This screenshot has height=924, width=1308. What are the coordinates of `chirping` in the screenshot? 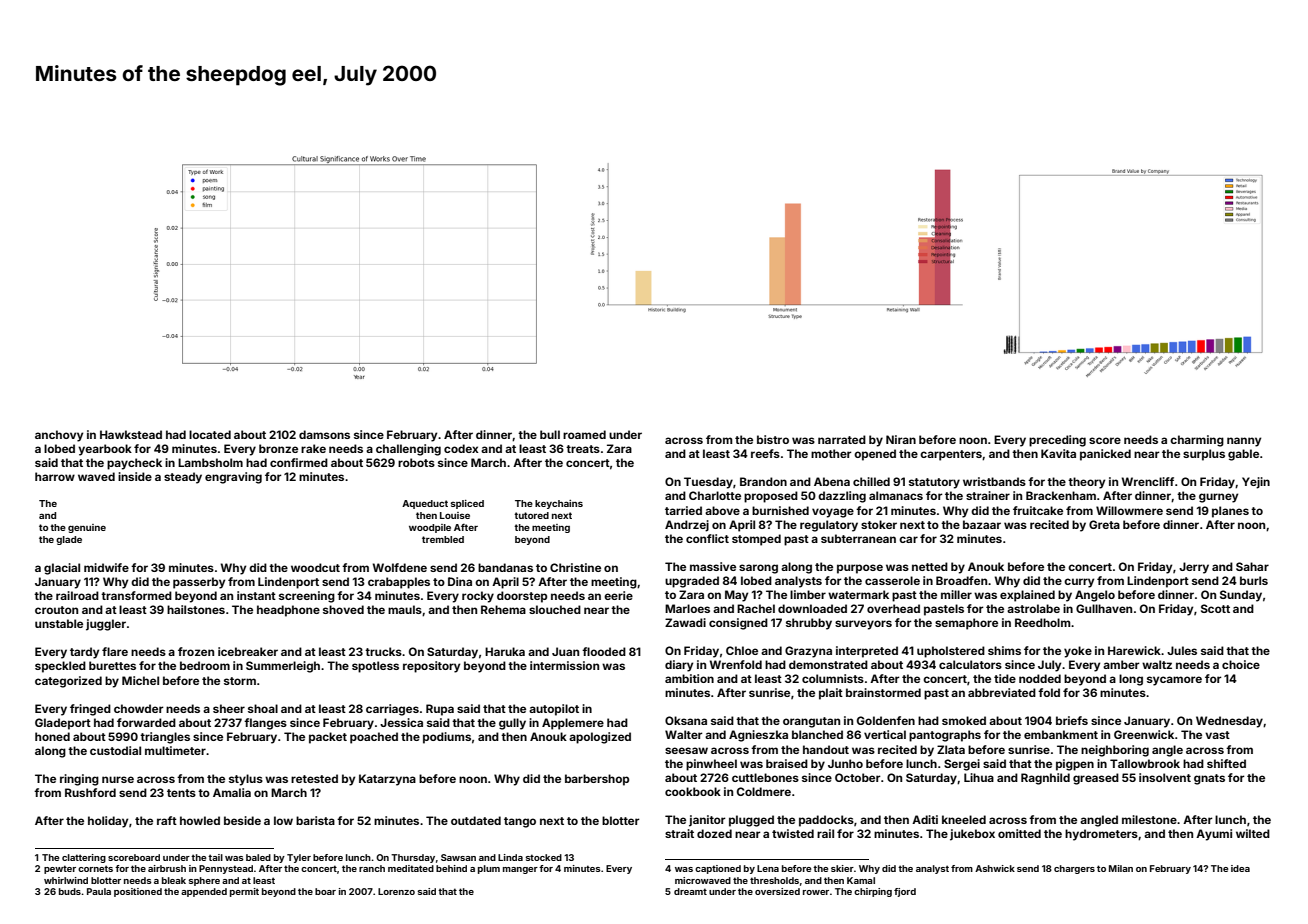 It's located at (873, 892).
